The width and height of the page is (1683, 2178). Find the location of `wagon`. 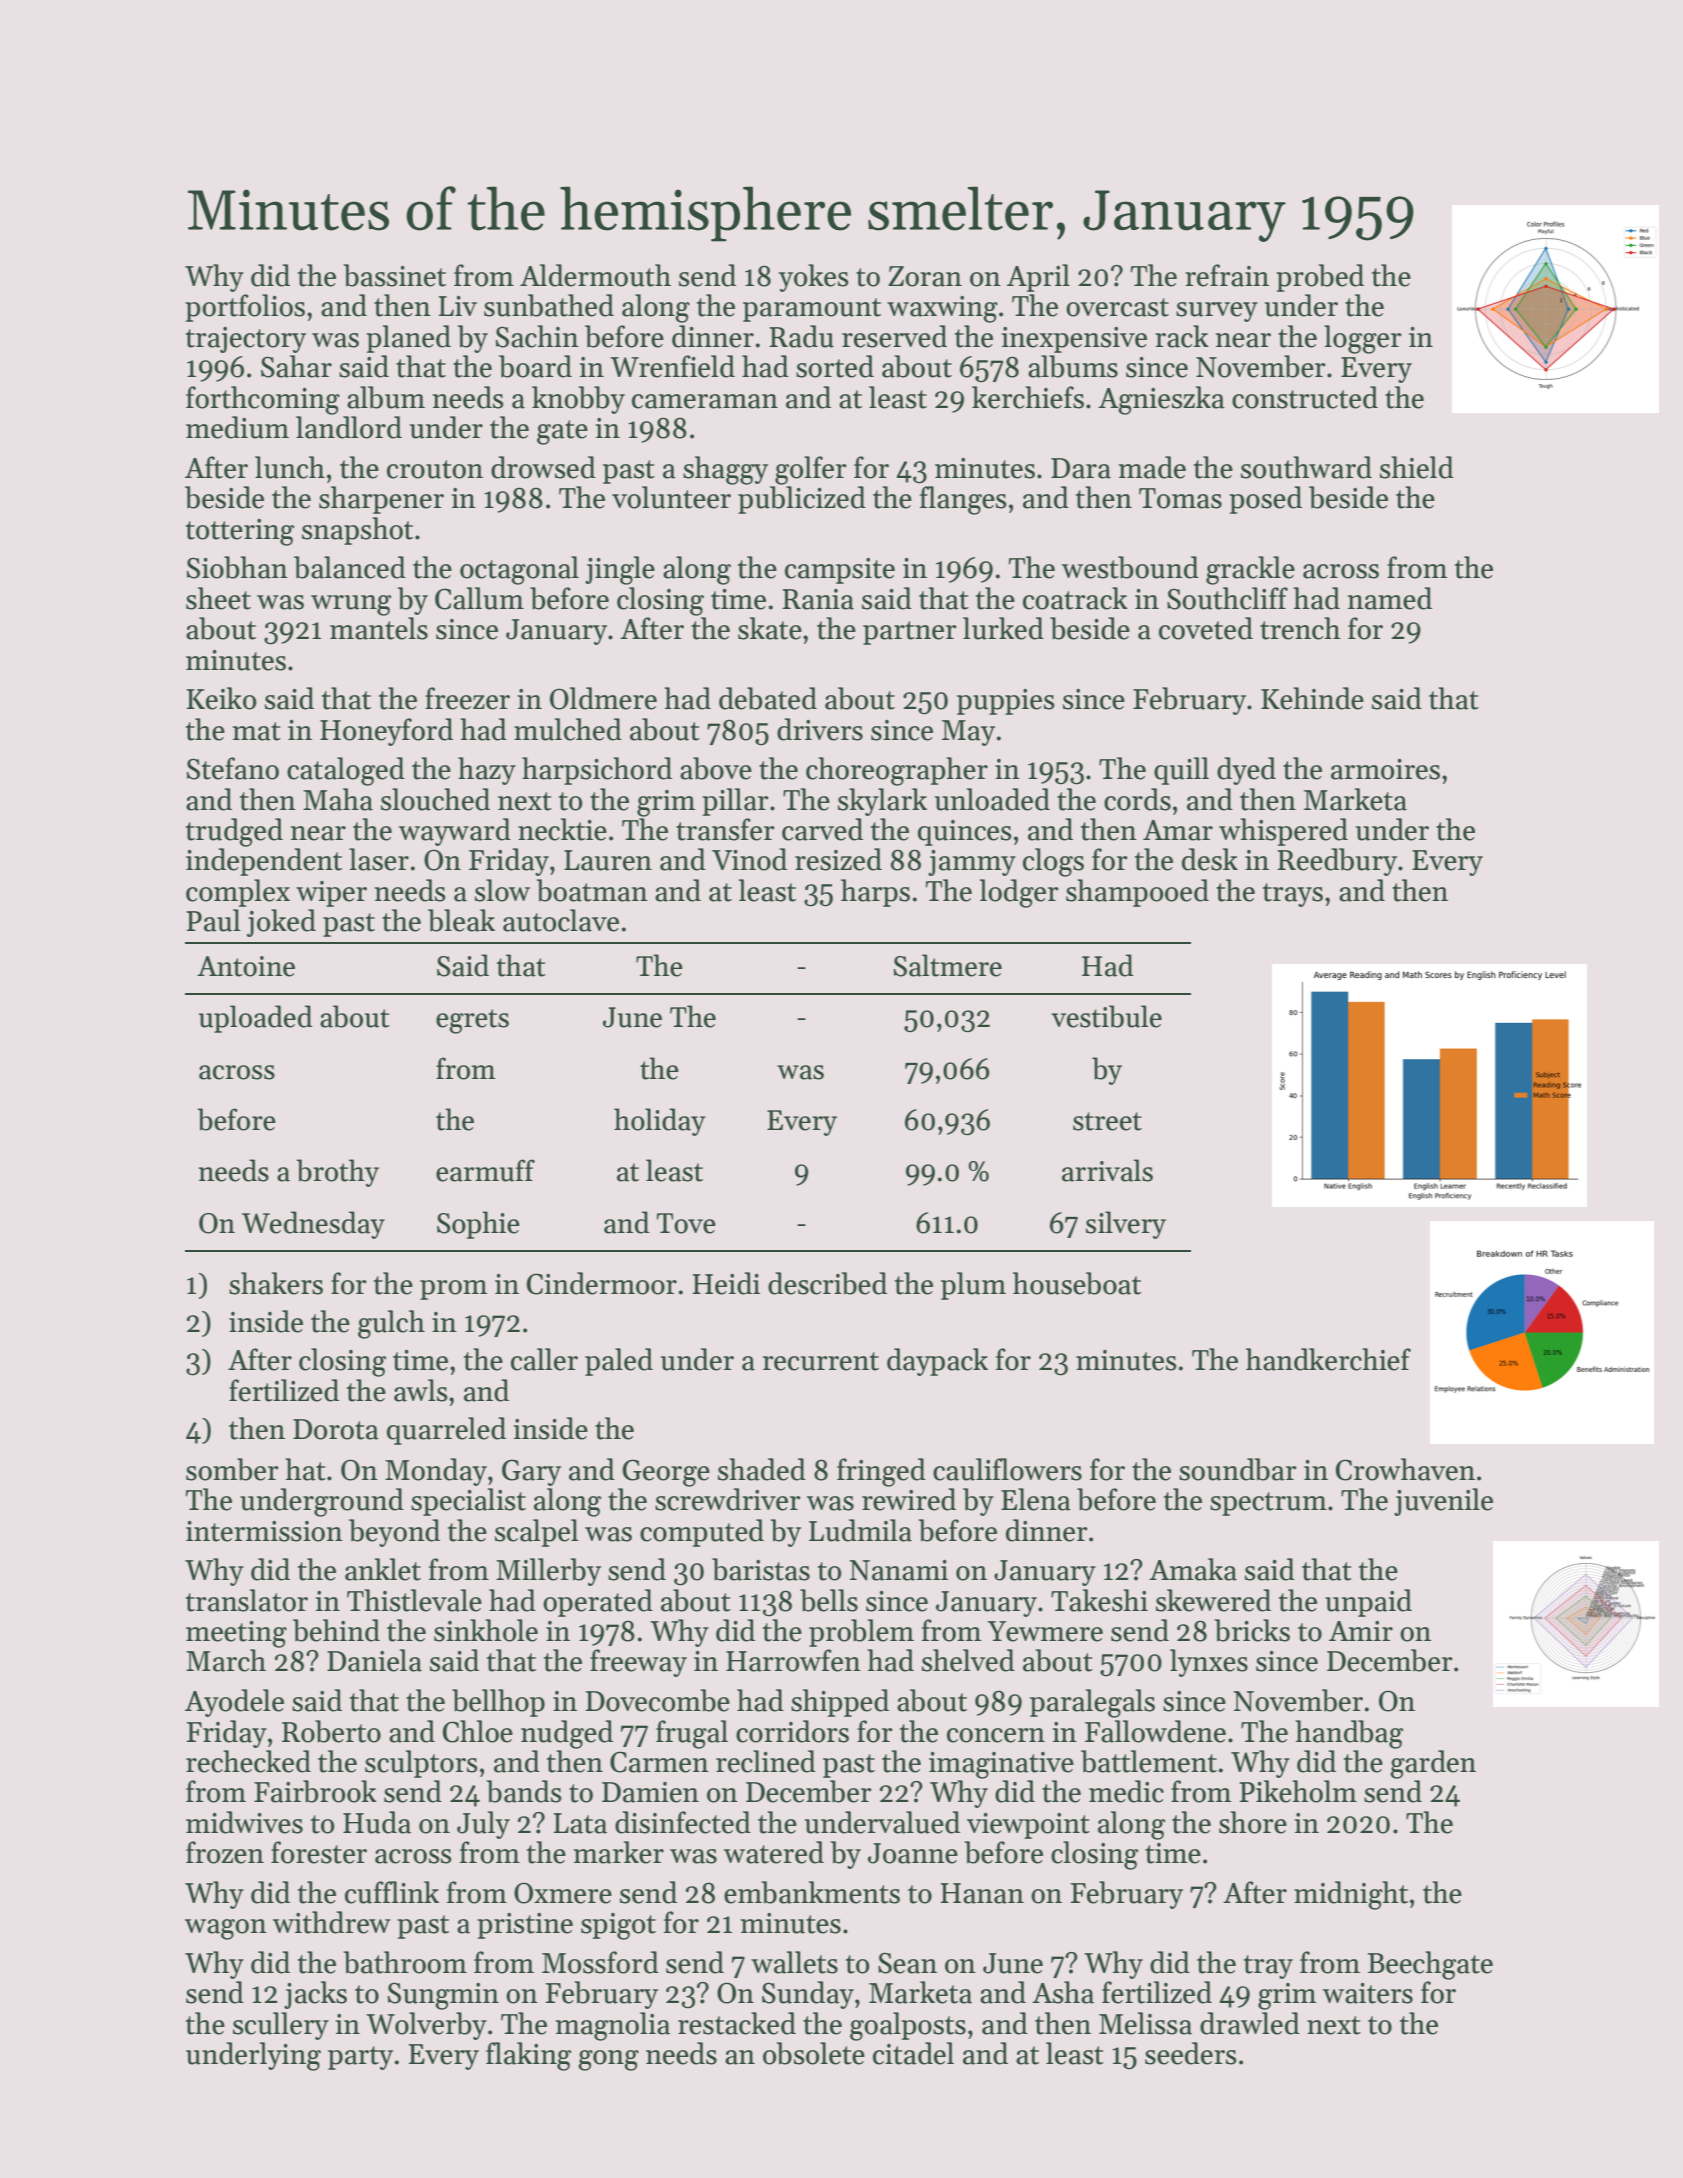

wagon is located at coordinates (226, 1929).
